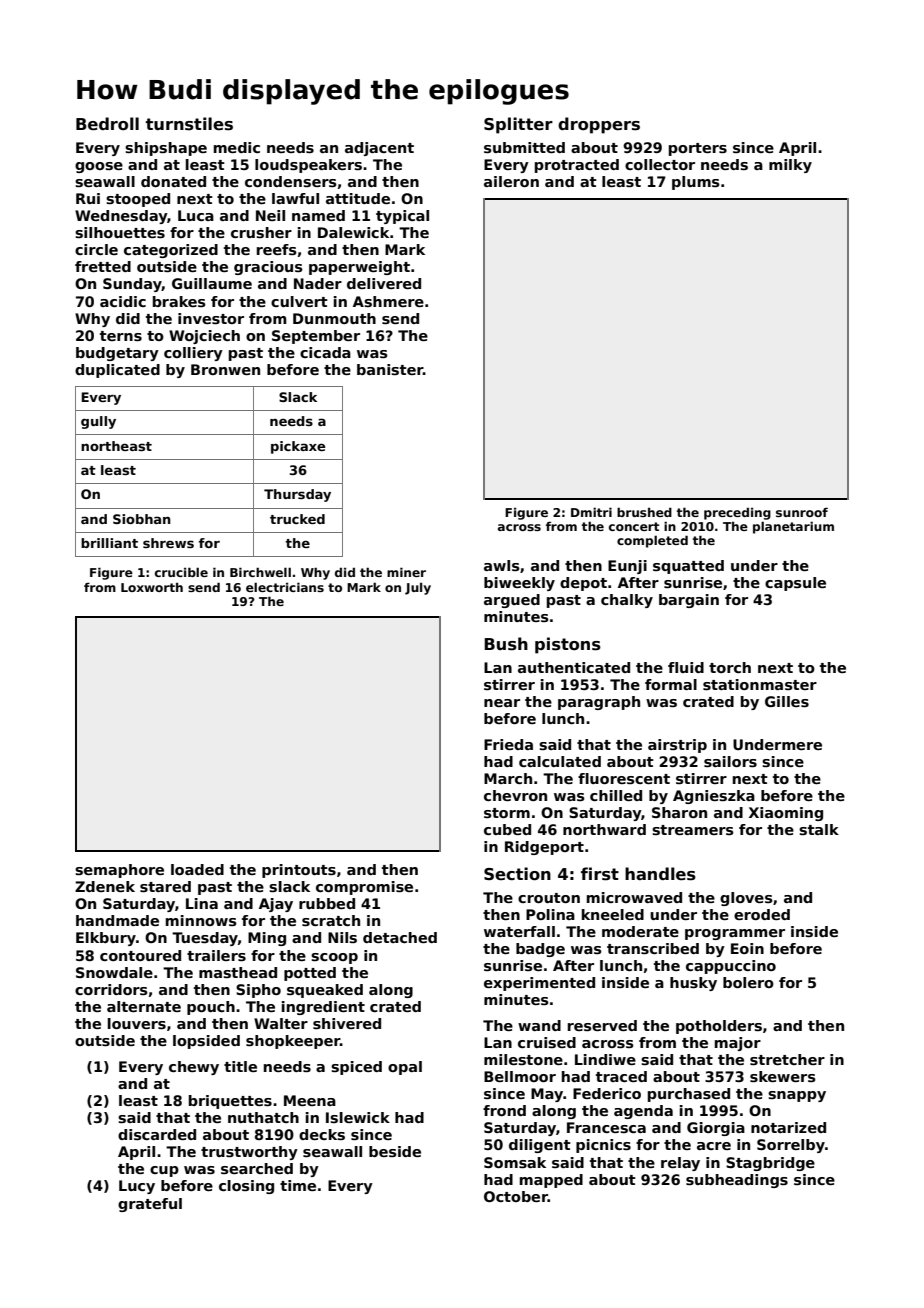 This screenshot has width=924, height=1308. Describe the element at coordinates (152, 587) in the screenshot. I see `Loxworth` at that location.
